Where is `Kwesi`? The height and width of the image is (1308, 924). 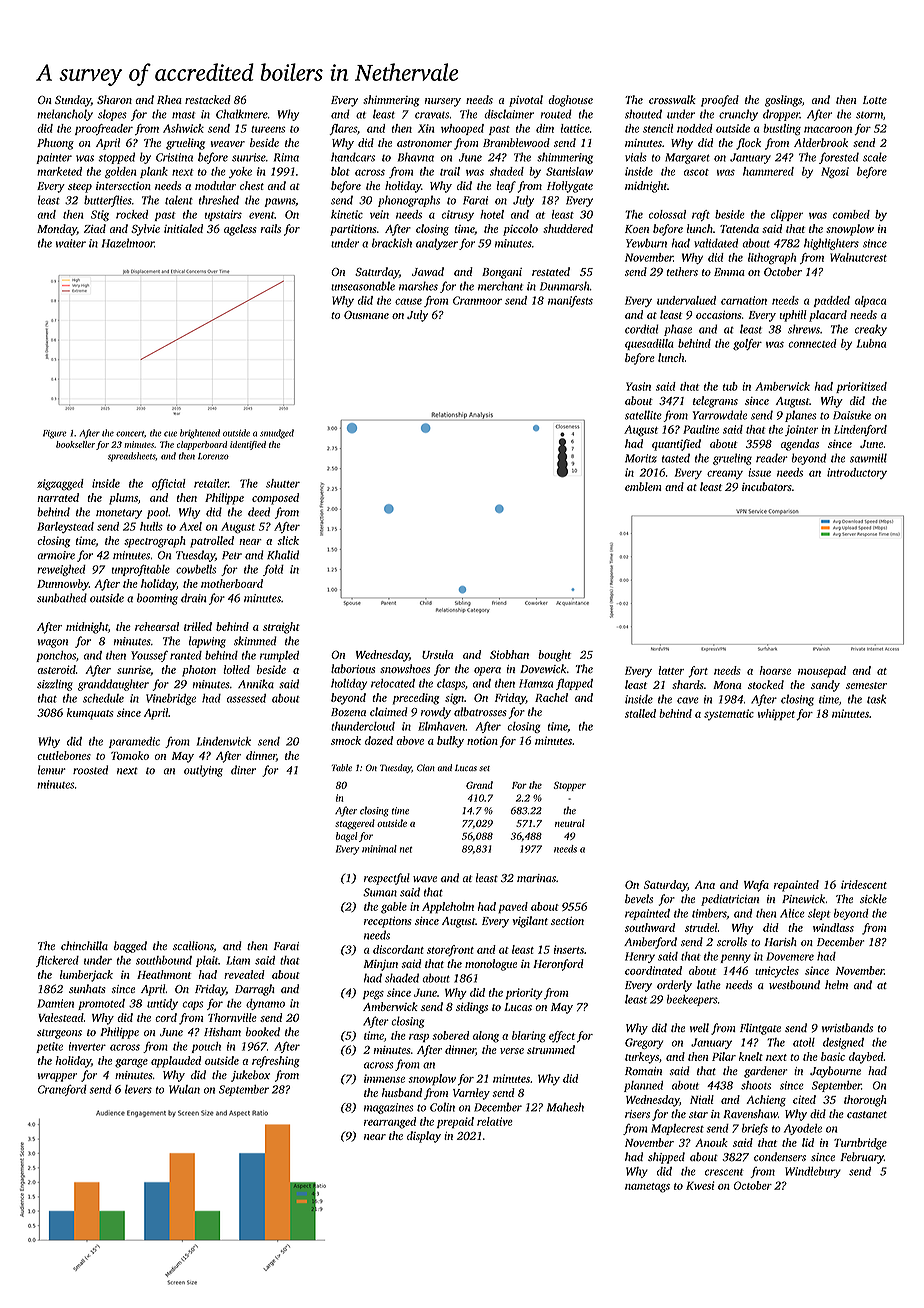 Kwesi is located at coordinates (700, 1185).
